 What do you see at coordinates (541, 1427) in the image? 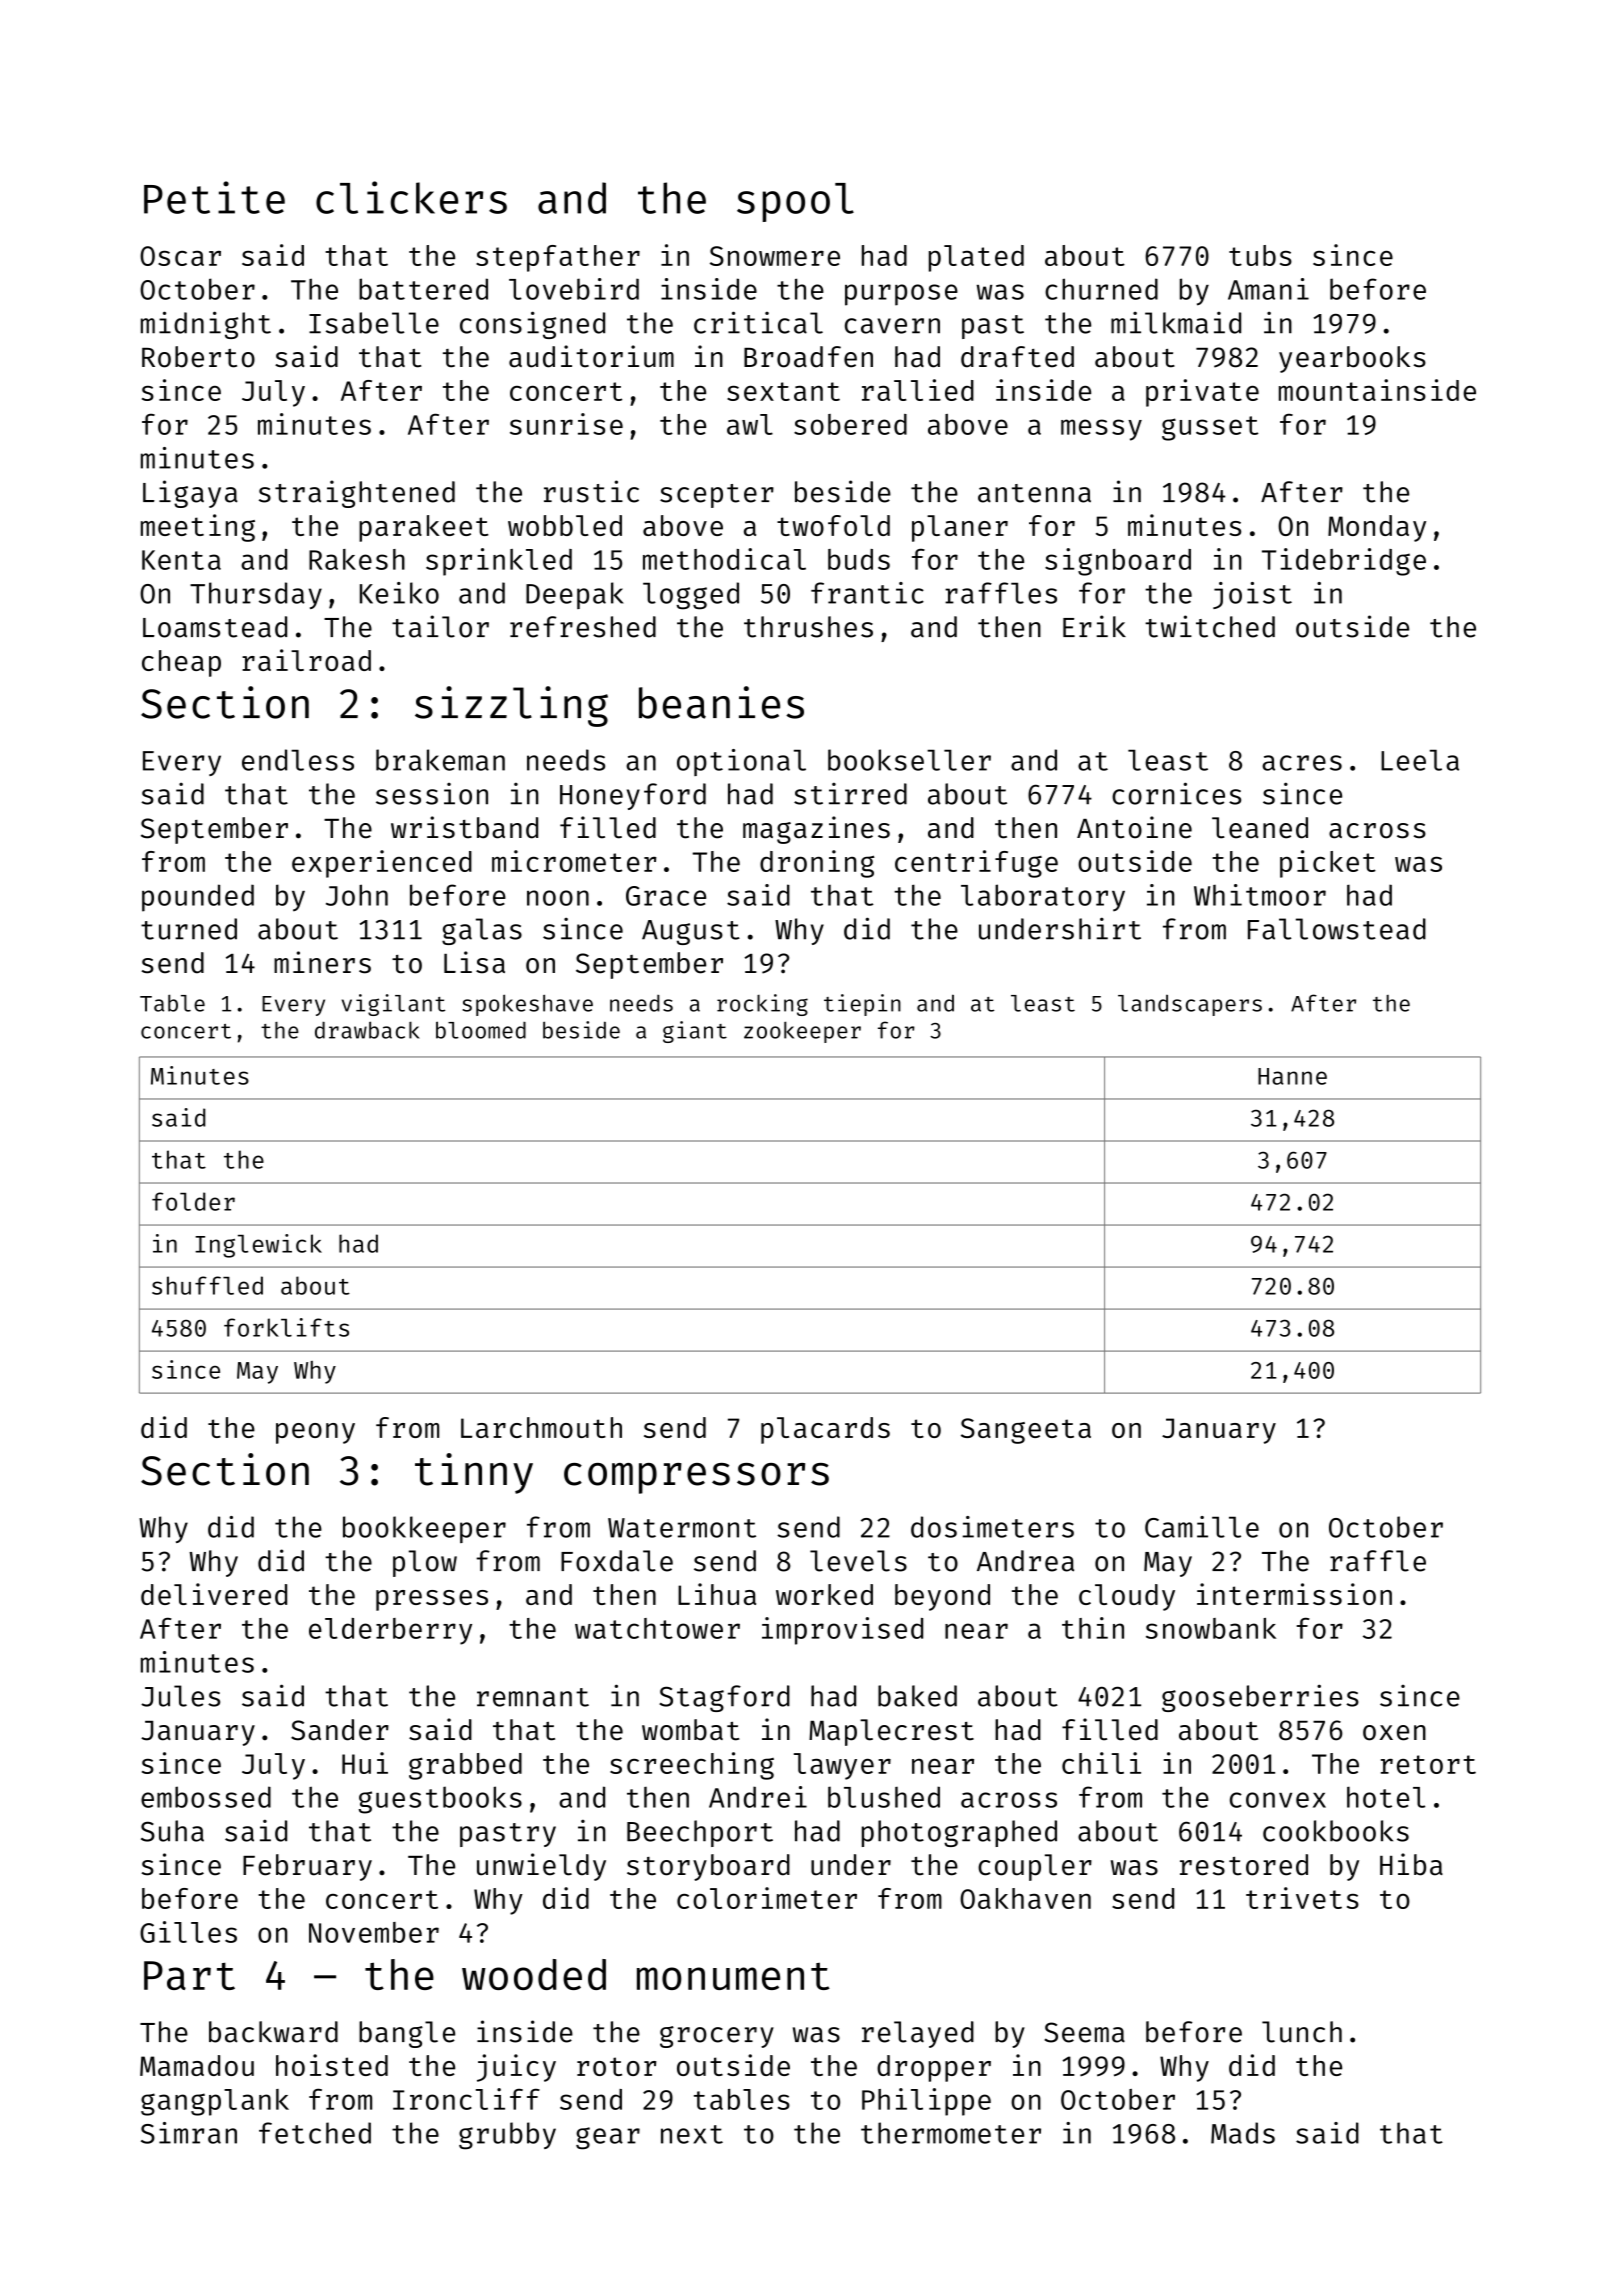
I see `Larchmouth` at bounding box center [541, 1427].
